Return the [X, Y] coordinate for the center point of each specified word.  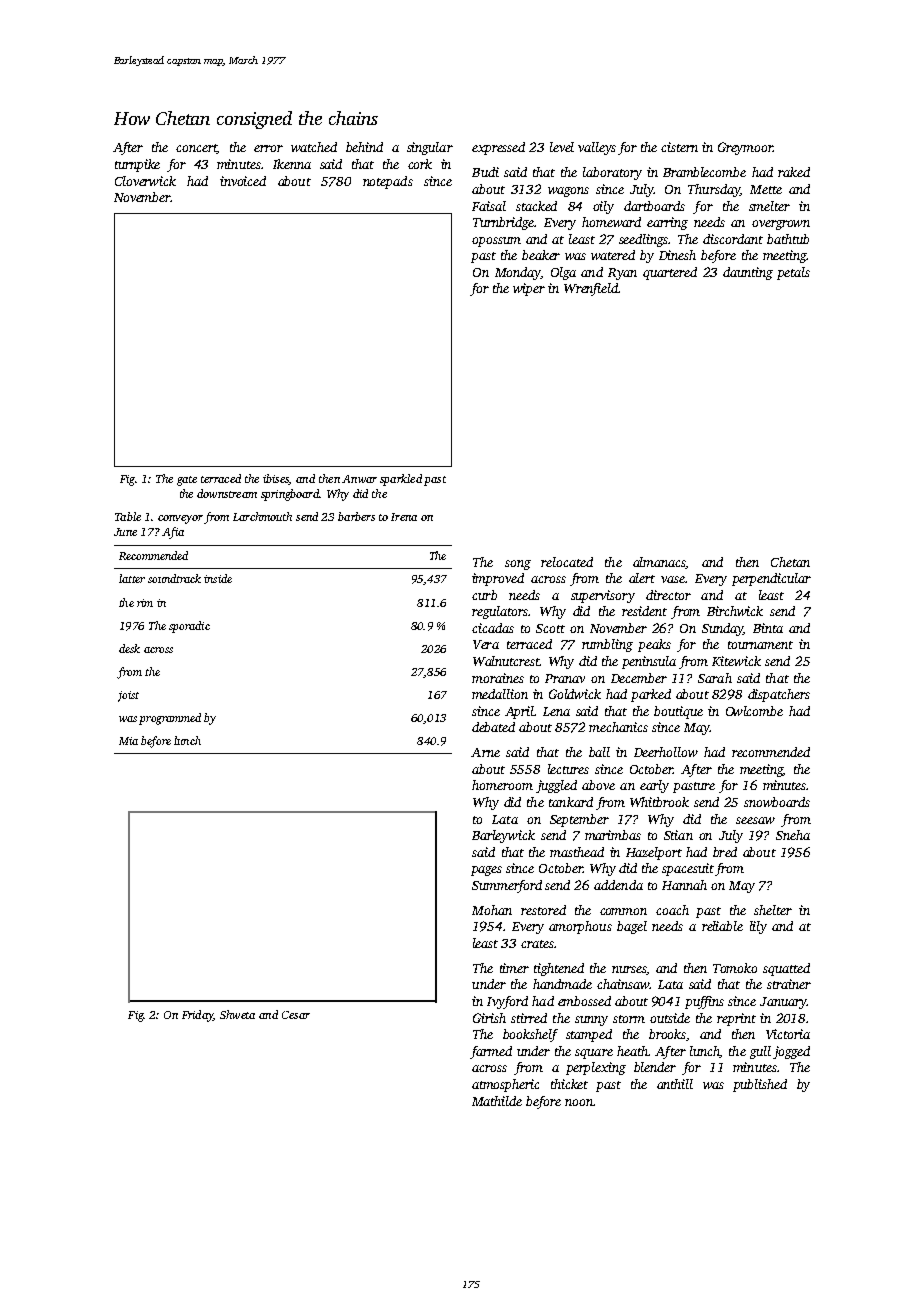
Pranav [565, 678]
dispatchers [779, 695]
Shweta [237, 1014]
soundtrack [174, 578]
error [268, 148]
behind [364, 147]
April [519, 712]
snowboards [777, 802]
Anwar [359, 479]
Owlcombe [754, 711]
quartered [670, 273]
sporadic [189, 627]
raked [794, 172]
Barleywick [503, 836]
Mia [128, 741]
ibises [276, 479]
